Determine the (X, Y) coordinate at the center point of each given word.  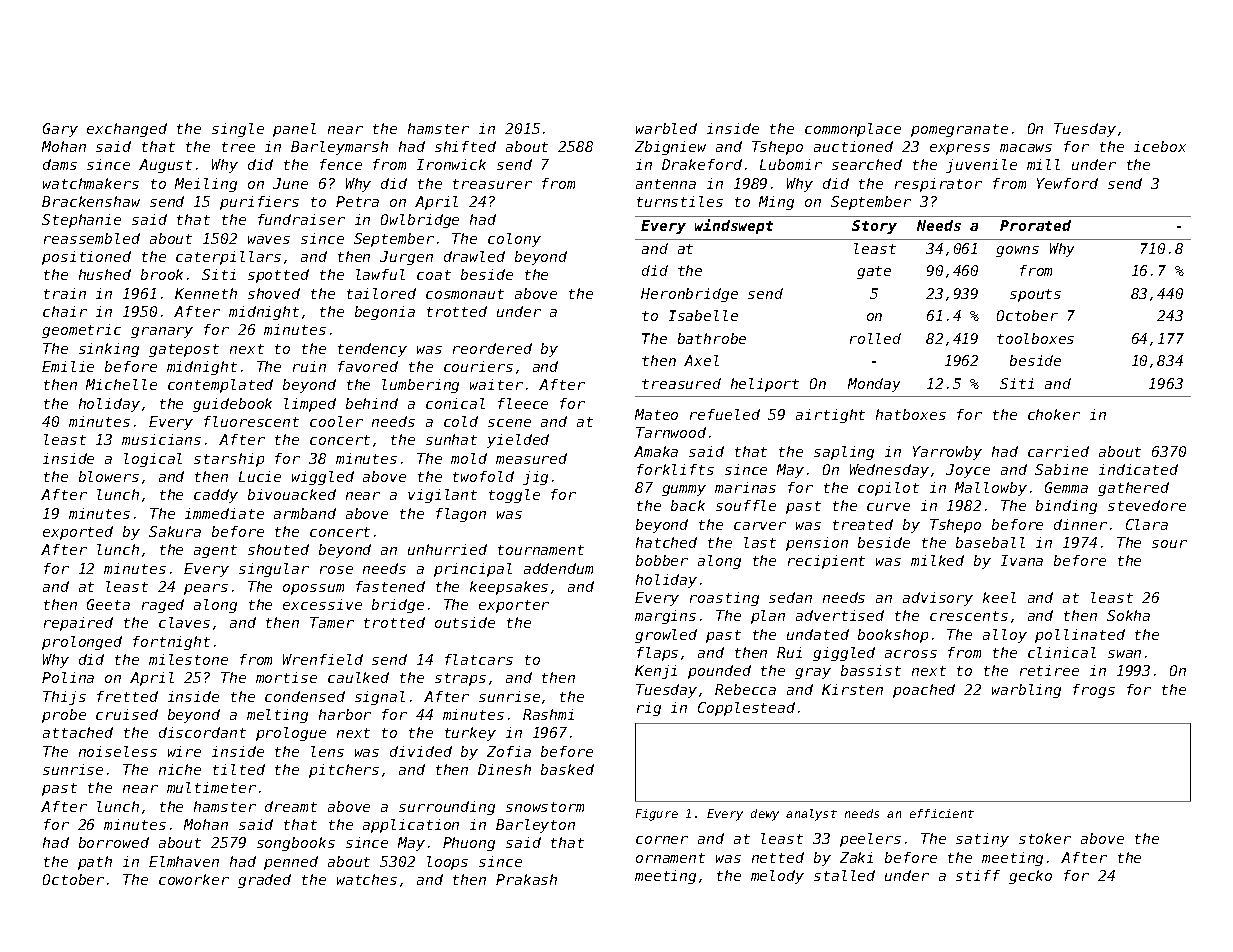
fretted (127, 696)
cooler (336, 421)
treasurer (492, 184)
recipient (826, 562)
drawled (474, 256)
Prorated (1035, 225)
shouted (278, 549)
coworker (194, 879)
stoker (1045, 838)
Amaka (656, 451)
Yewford (1067, 183)
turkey (470, 734)
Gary (60, 130)
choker (1054, 414)
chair (65, 311)
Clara (1147, 524)
